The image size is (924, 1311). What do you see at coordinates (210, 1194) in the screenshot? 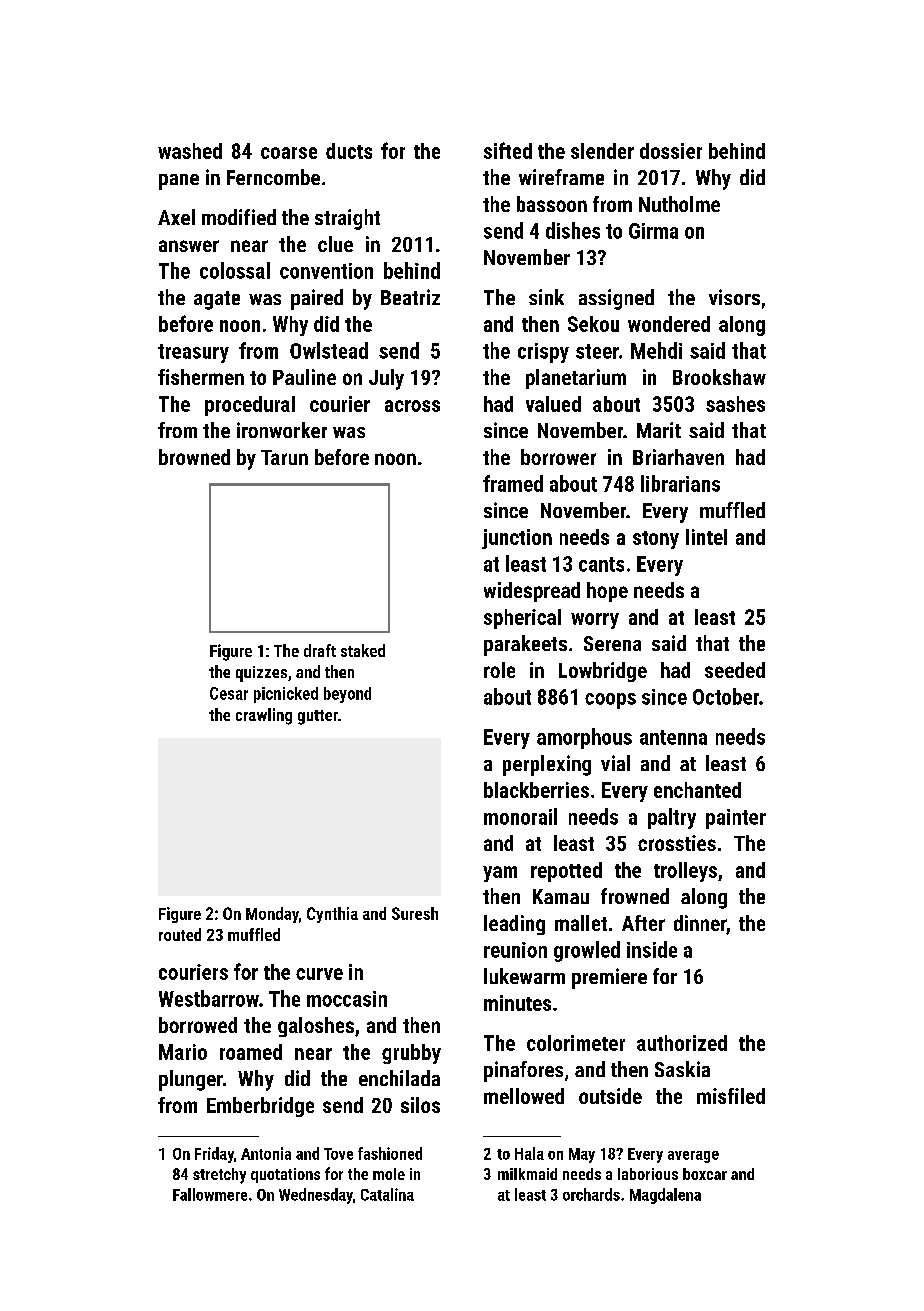
I see `Fallowmere` at bounding box center [210, 1194].
